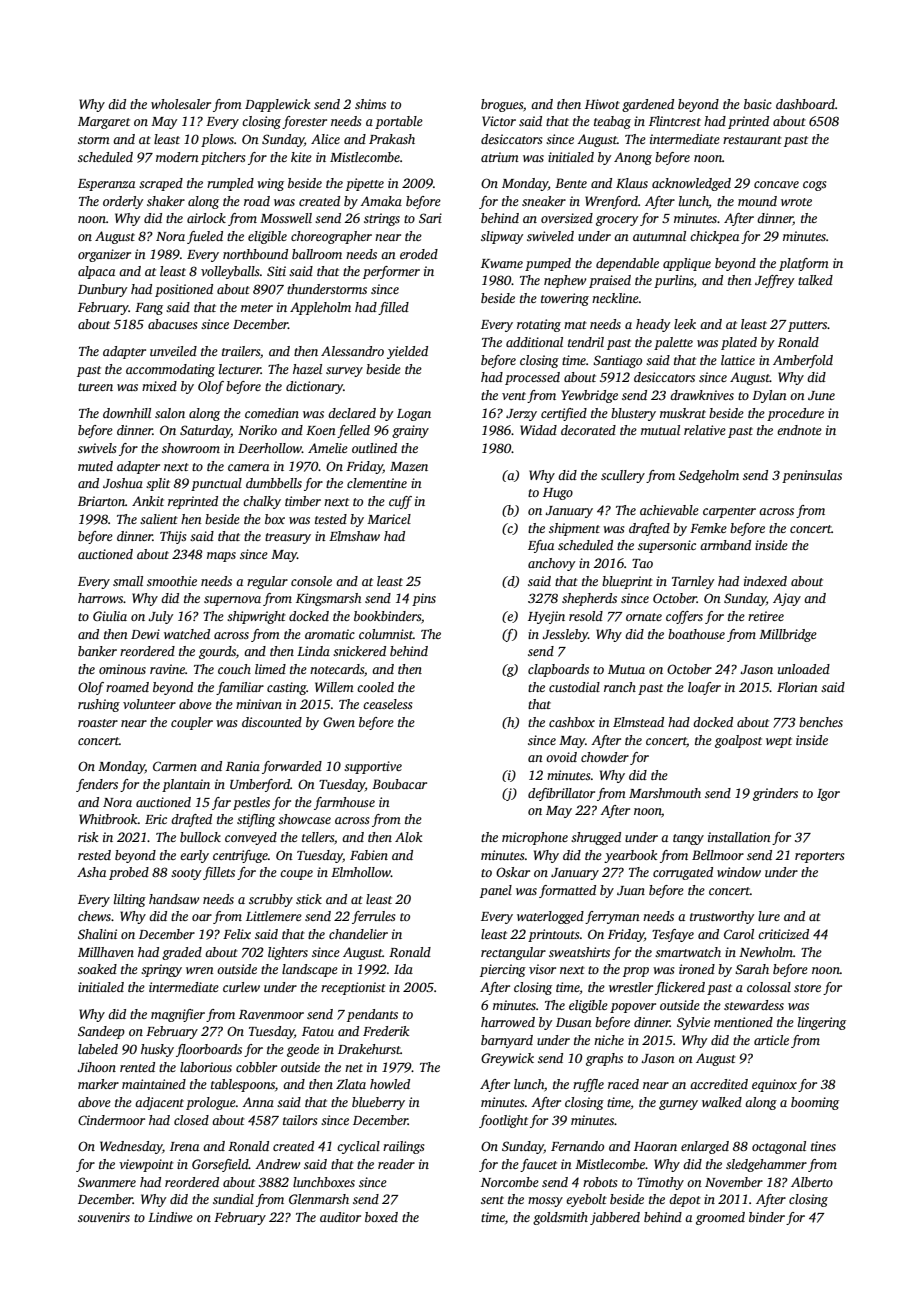 Image resolution: width=924 pixels, height=1308 pixels. What do you see at coordinates (129, 873) in the screenshot?
I see `probed` at bounding box center [129, 873].
